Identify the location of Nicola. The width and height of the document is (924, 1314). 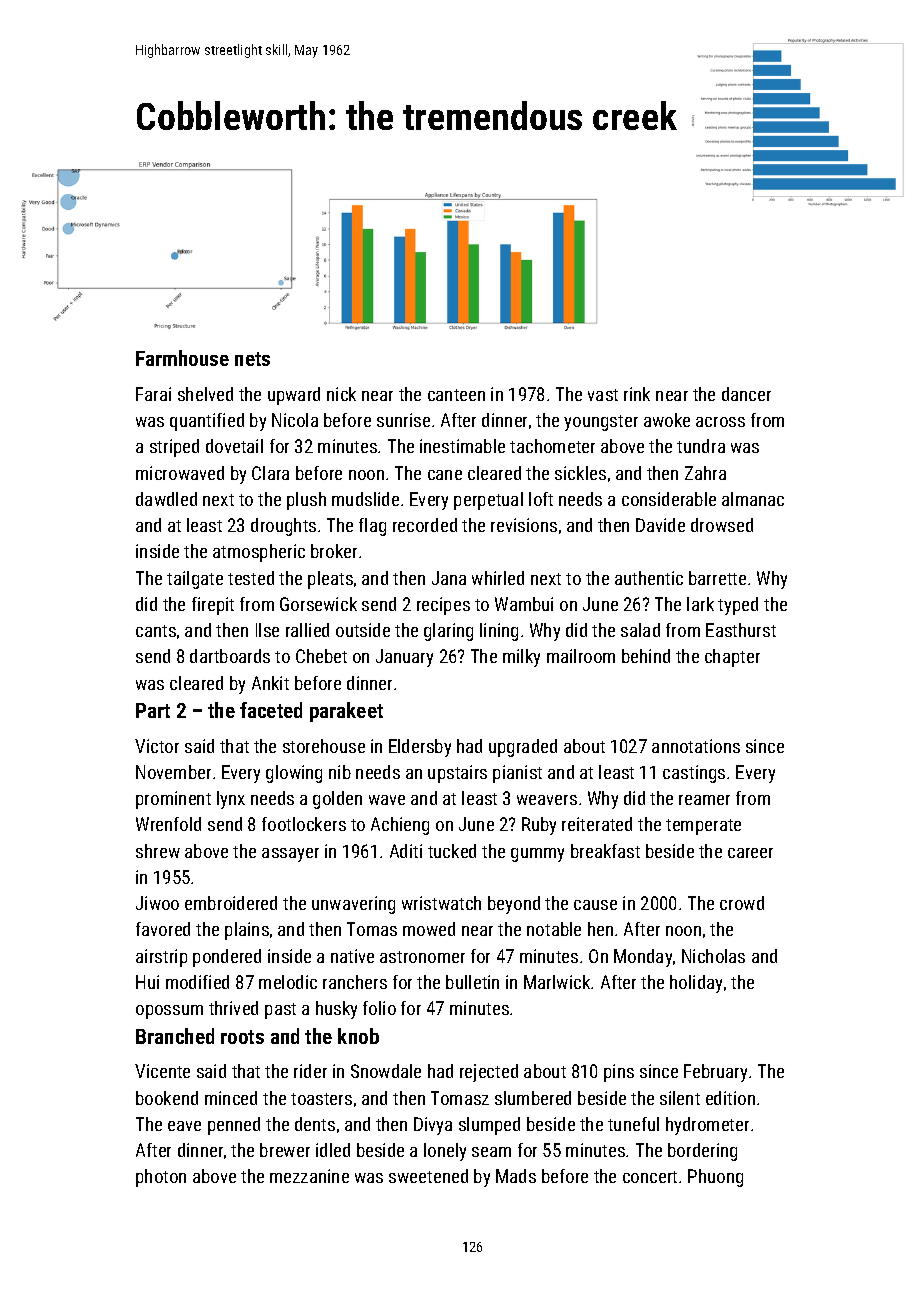
(295, 420).
